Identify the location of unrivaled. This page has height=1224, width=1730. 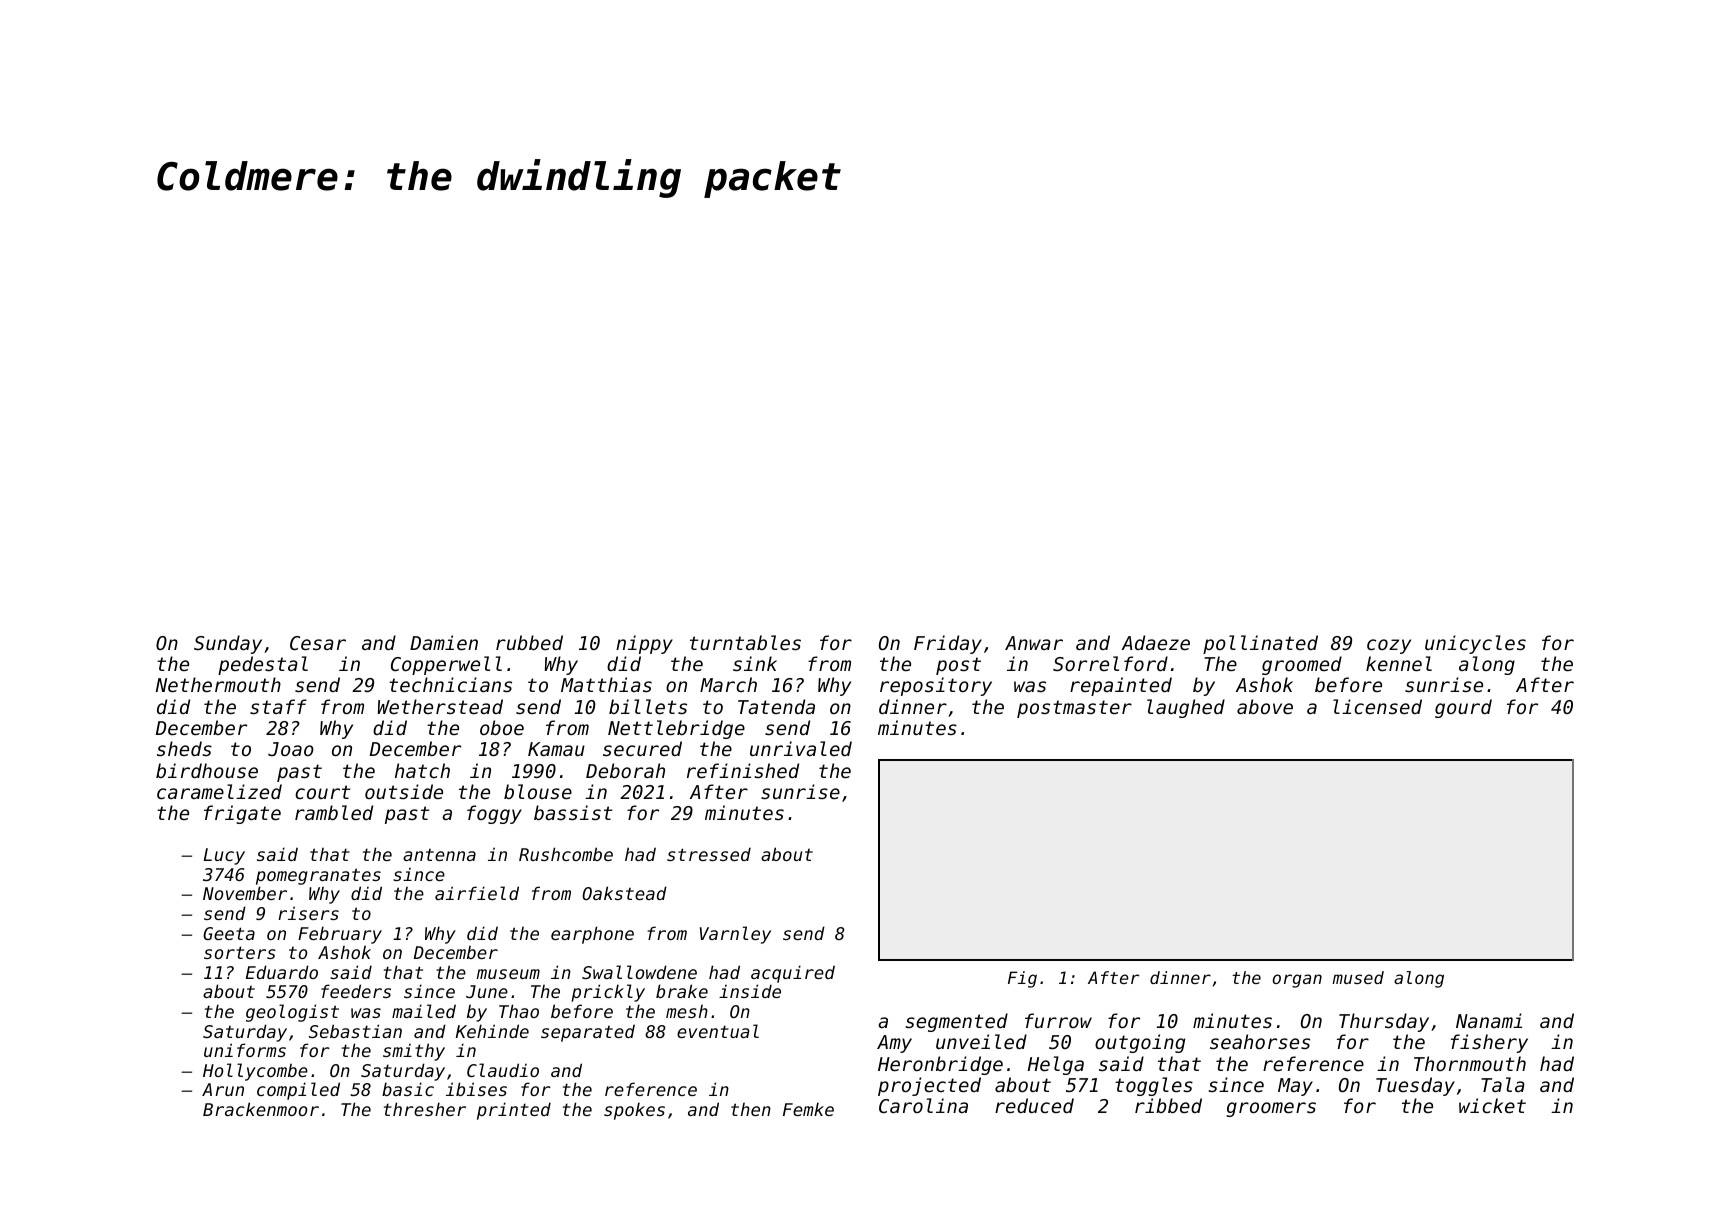
(801, 748).
